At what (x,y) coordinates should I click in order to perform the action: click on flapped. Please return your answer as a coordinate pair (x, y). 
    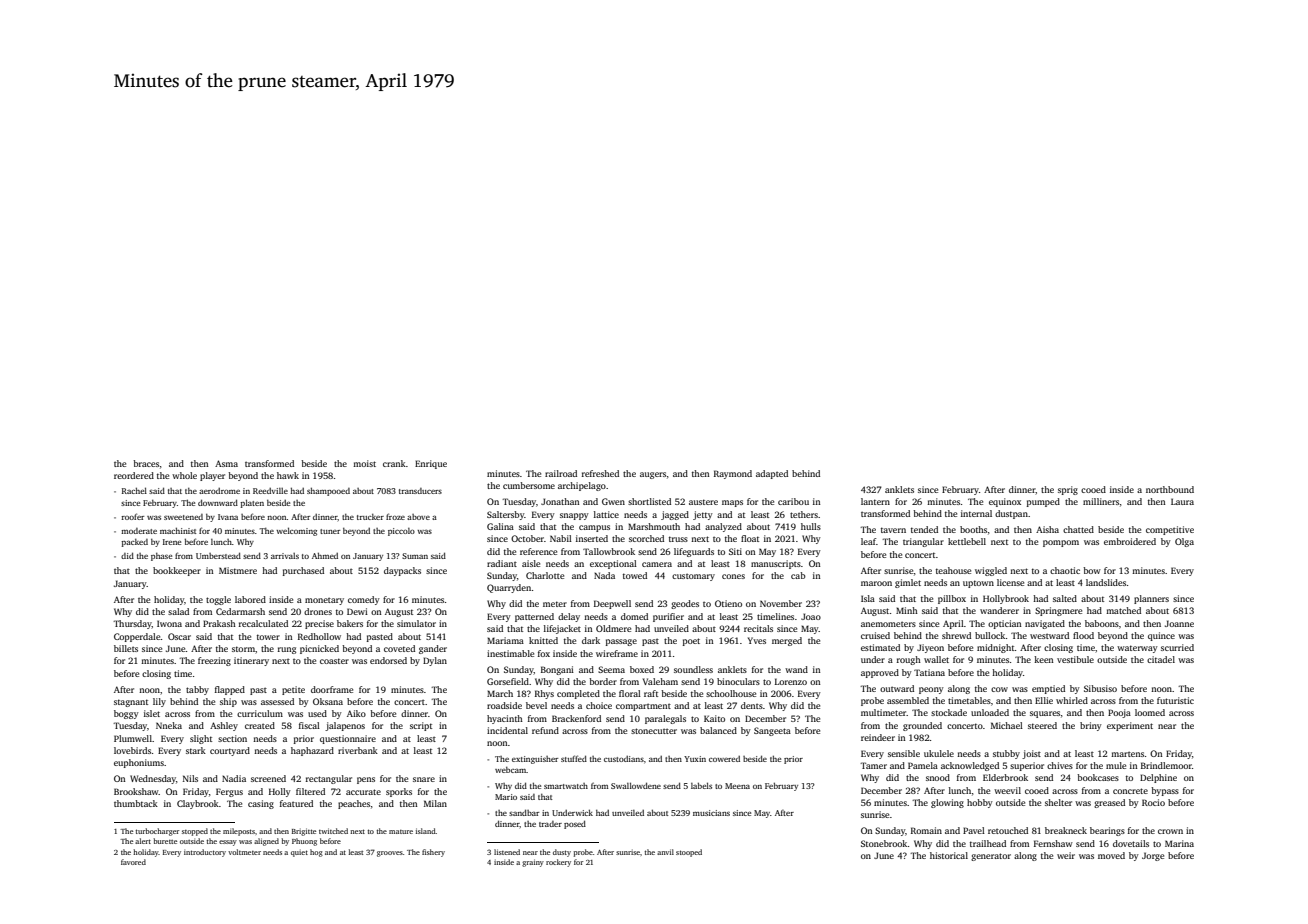
    Looking at the image, I should click on (230, 690).
